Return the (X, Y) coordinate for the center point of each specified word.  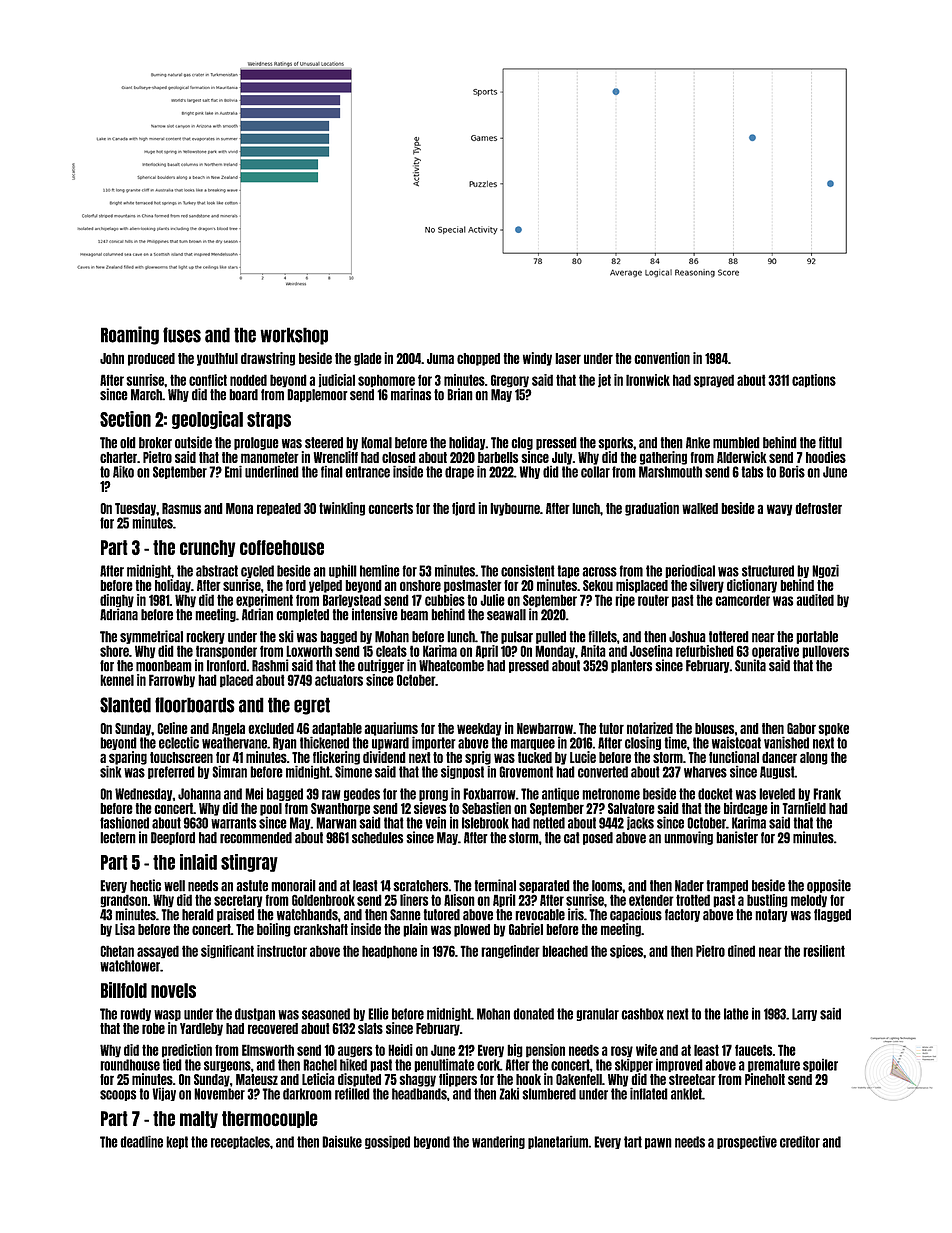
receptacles (240, 1142)
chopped (478, 359)
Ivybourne (515, 509)
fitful (830, 442)
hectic (145, 885)
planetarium (558, 1142)
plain (415, 930)
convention (662, 358)
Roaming (130, 335)
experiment (264, 601)
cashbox (642, 1014)
